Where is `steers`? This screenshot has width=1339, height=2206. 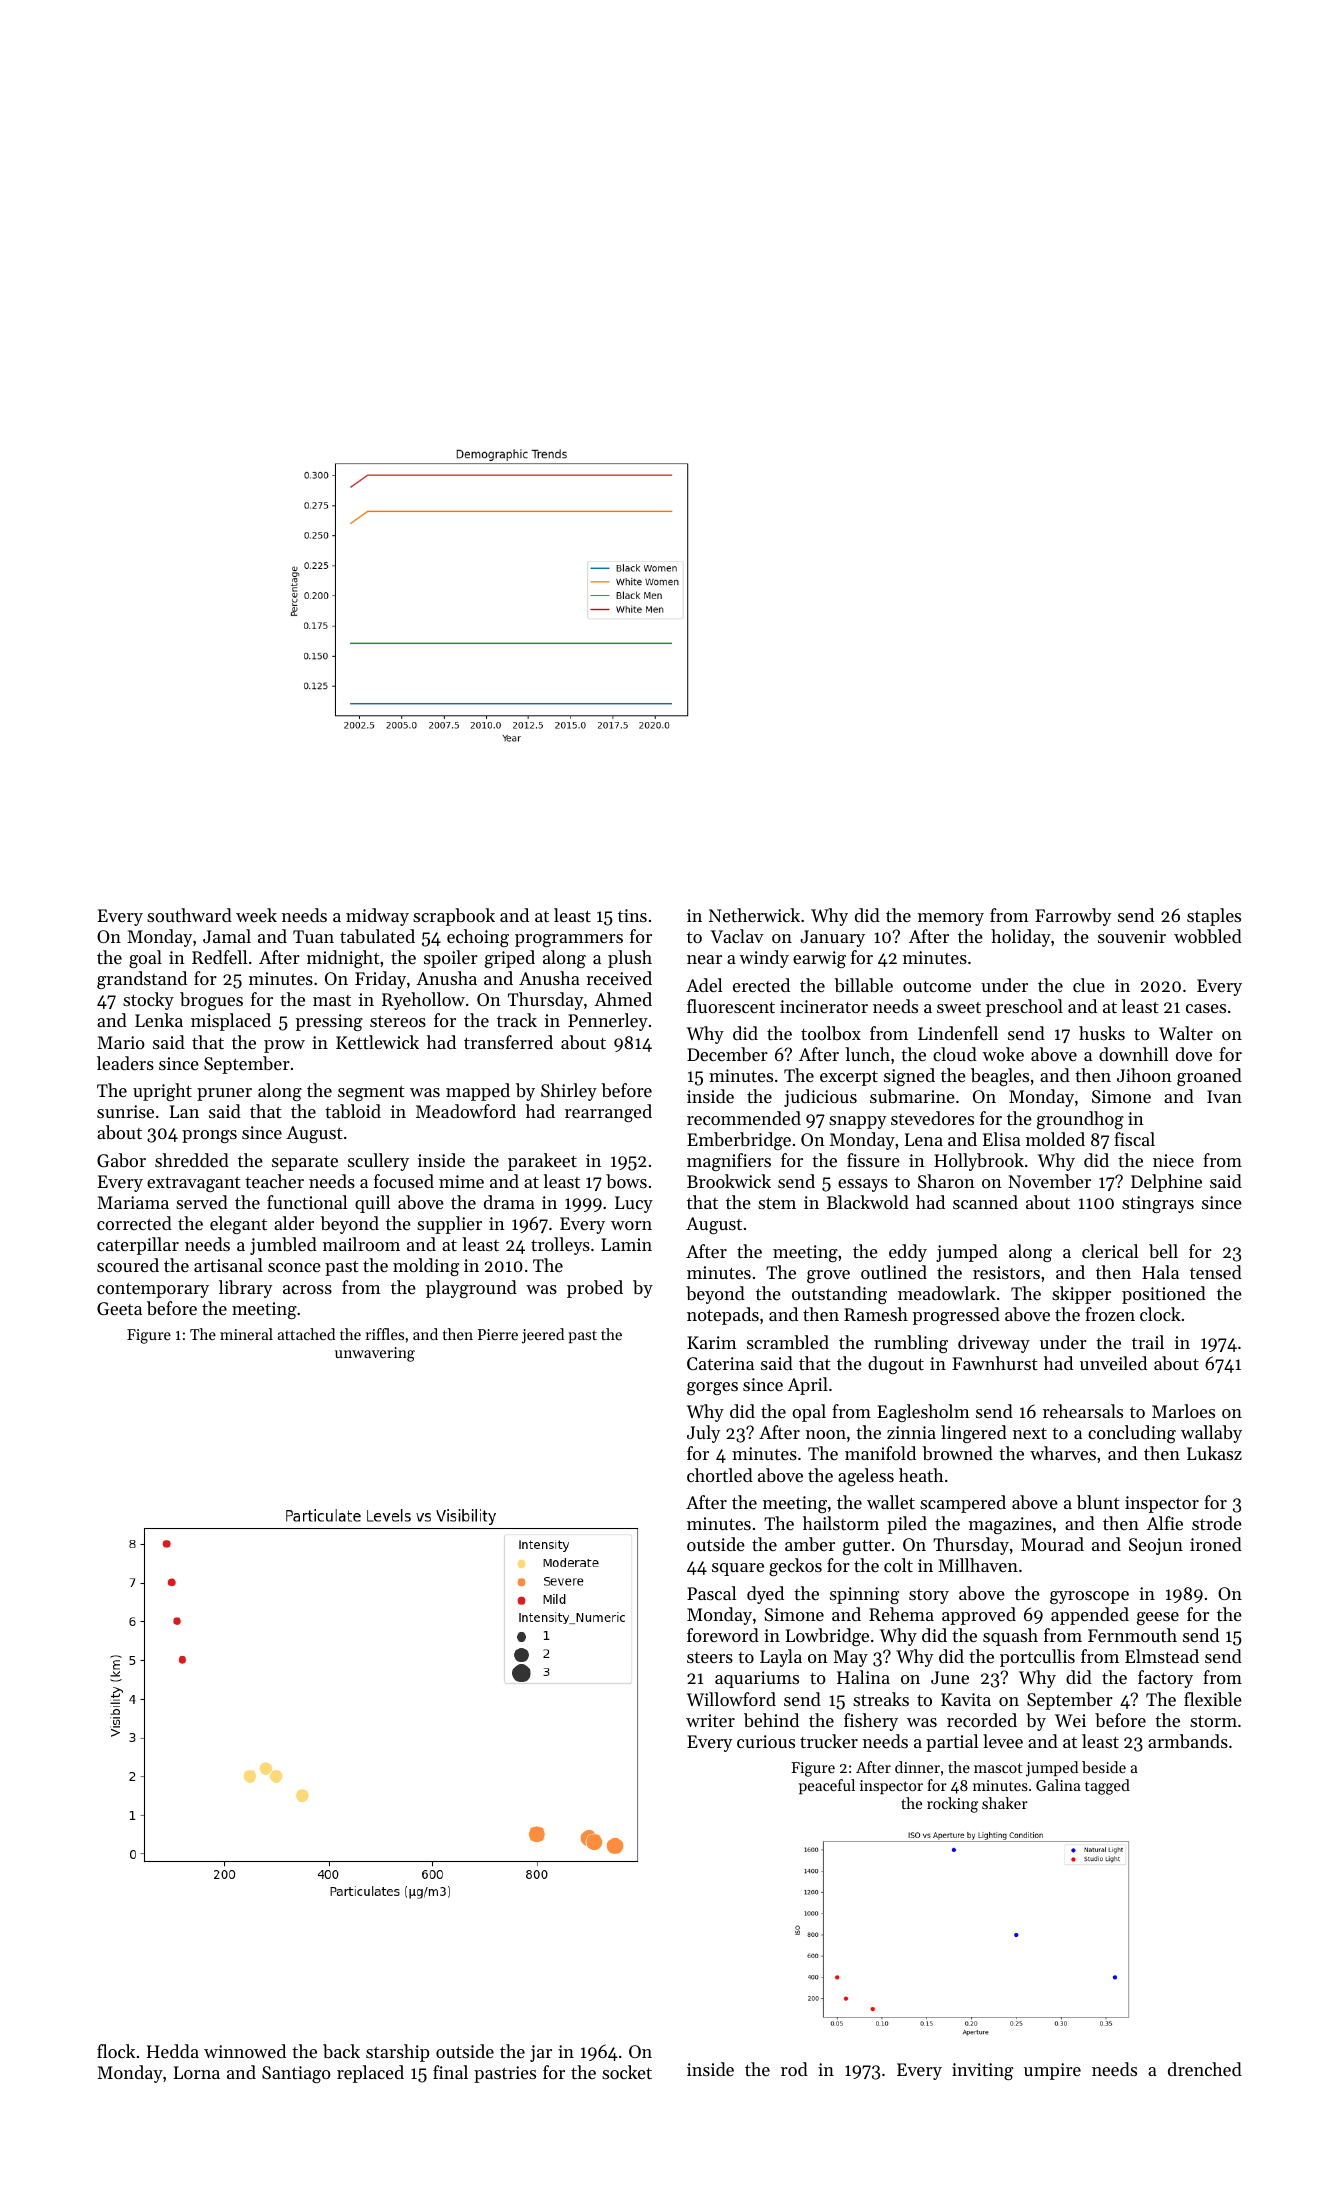
steers is located at coordinates (710, 1657).
